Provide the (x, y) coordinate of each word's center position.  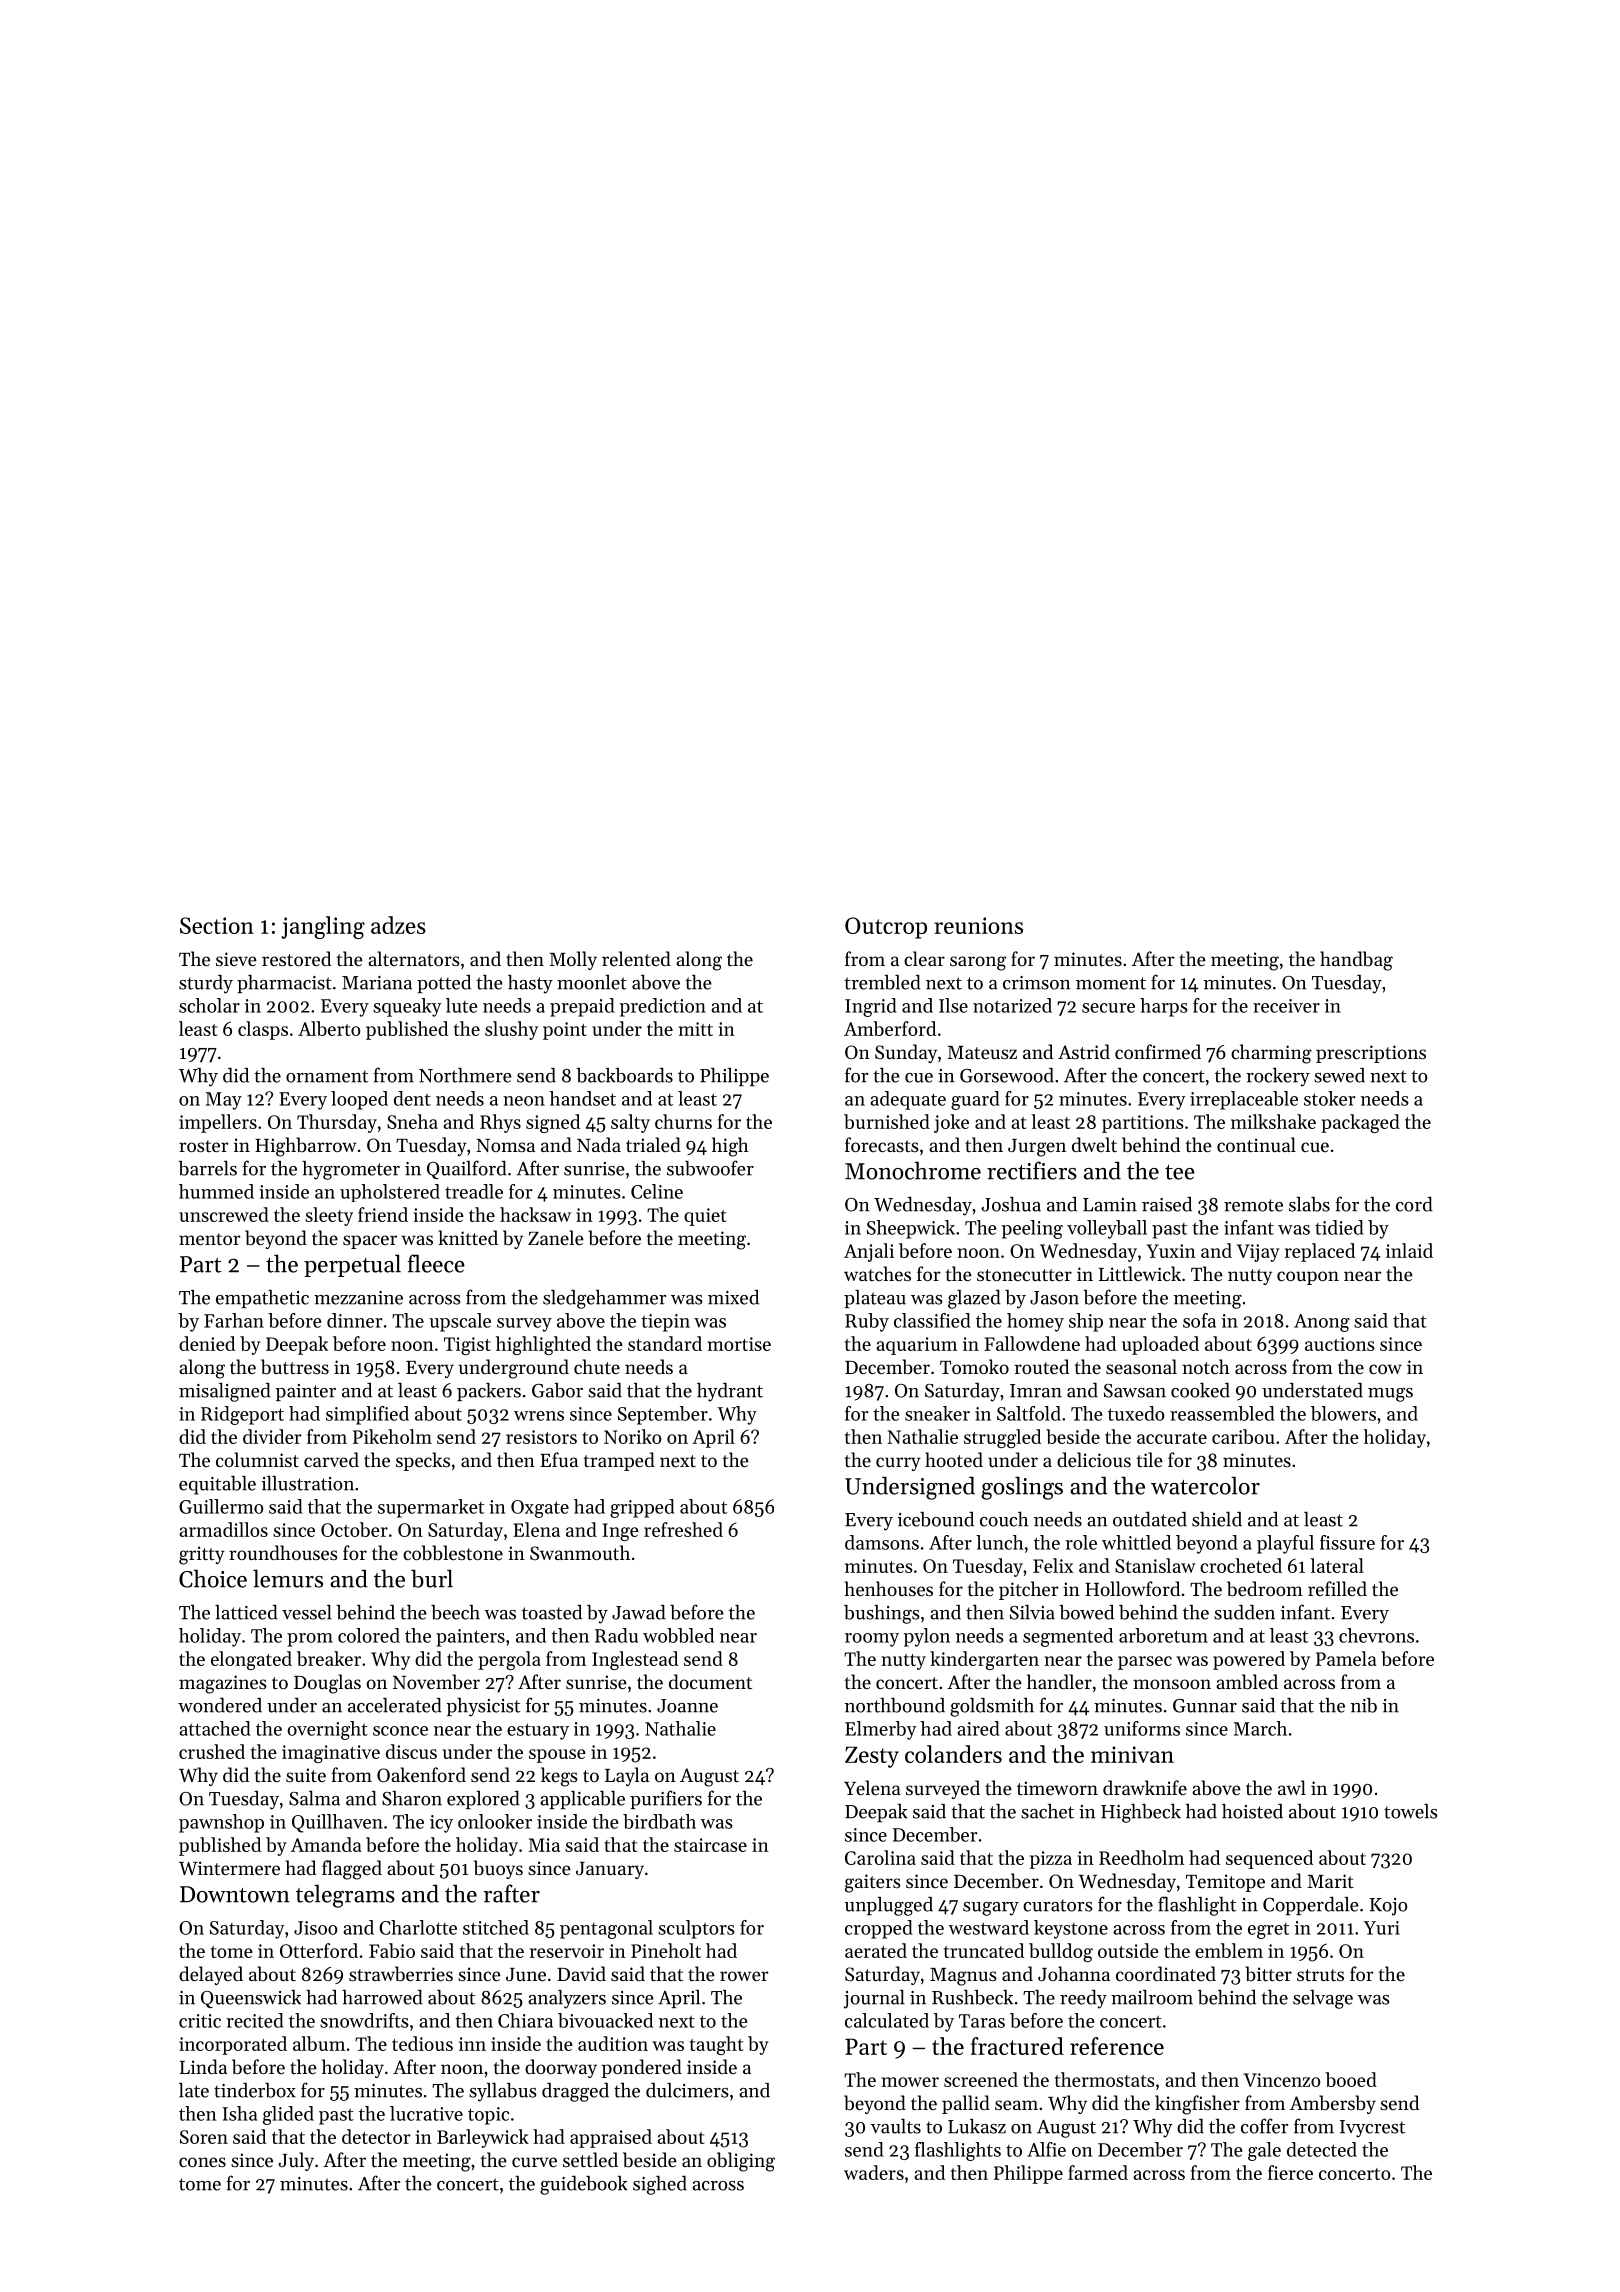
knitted (468, 1237)
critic (200, 2021)
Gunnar (1205, 1706)
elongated (251, 1660)
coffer (1264, 2126)
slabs (1309, 1204)
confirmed (1158, 1051)
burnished (887, 1121)
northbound (895, 1705)
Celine (657, 1191)
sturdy (206, 984)
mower (910, 2082)
